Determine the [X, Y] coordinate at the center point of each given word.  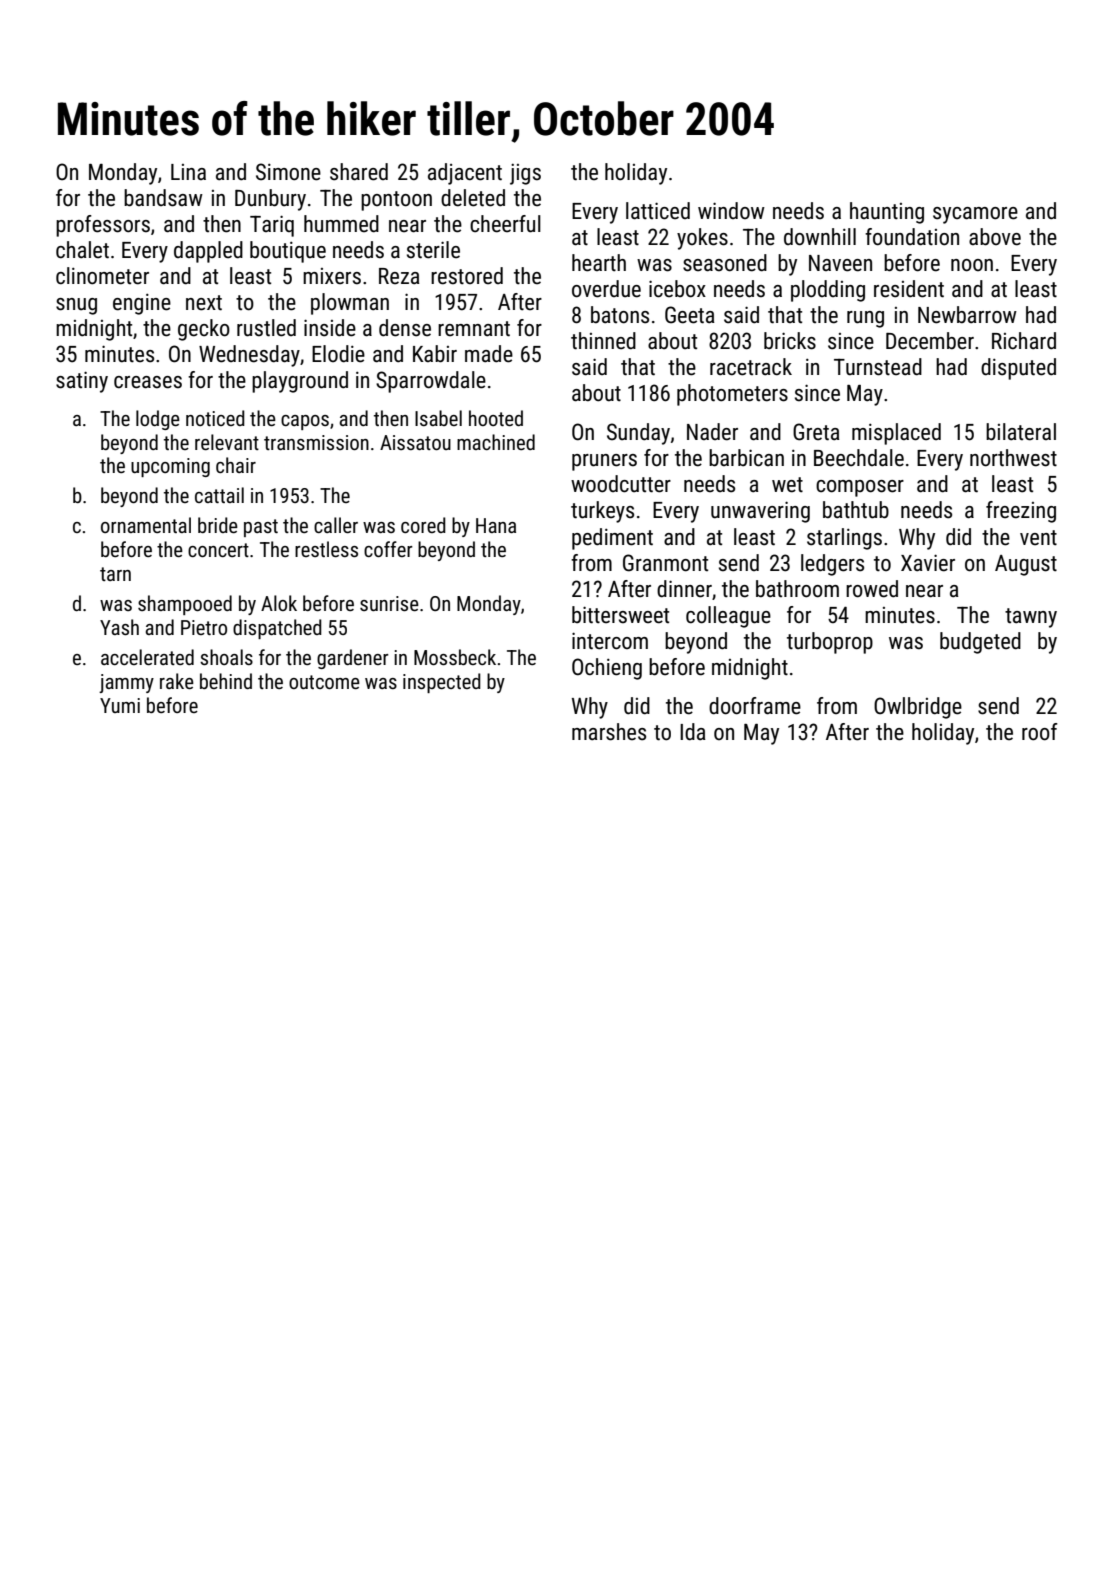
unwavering [760, 512]
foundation [912, 237]
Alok [279, 603]
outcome [324, 682]
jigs [525, 174]
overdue [606, 289]
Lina [188, 172]
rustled [266, 328]
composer [860, 488]
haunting [887, 213]
